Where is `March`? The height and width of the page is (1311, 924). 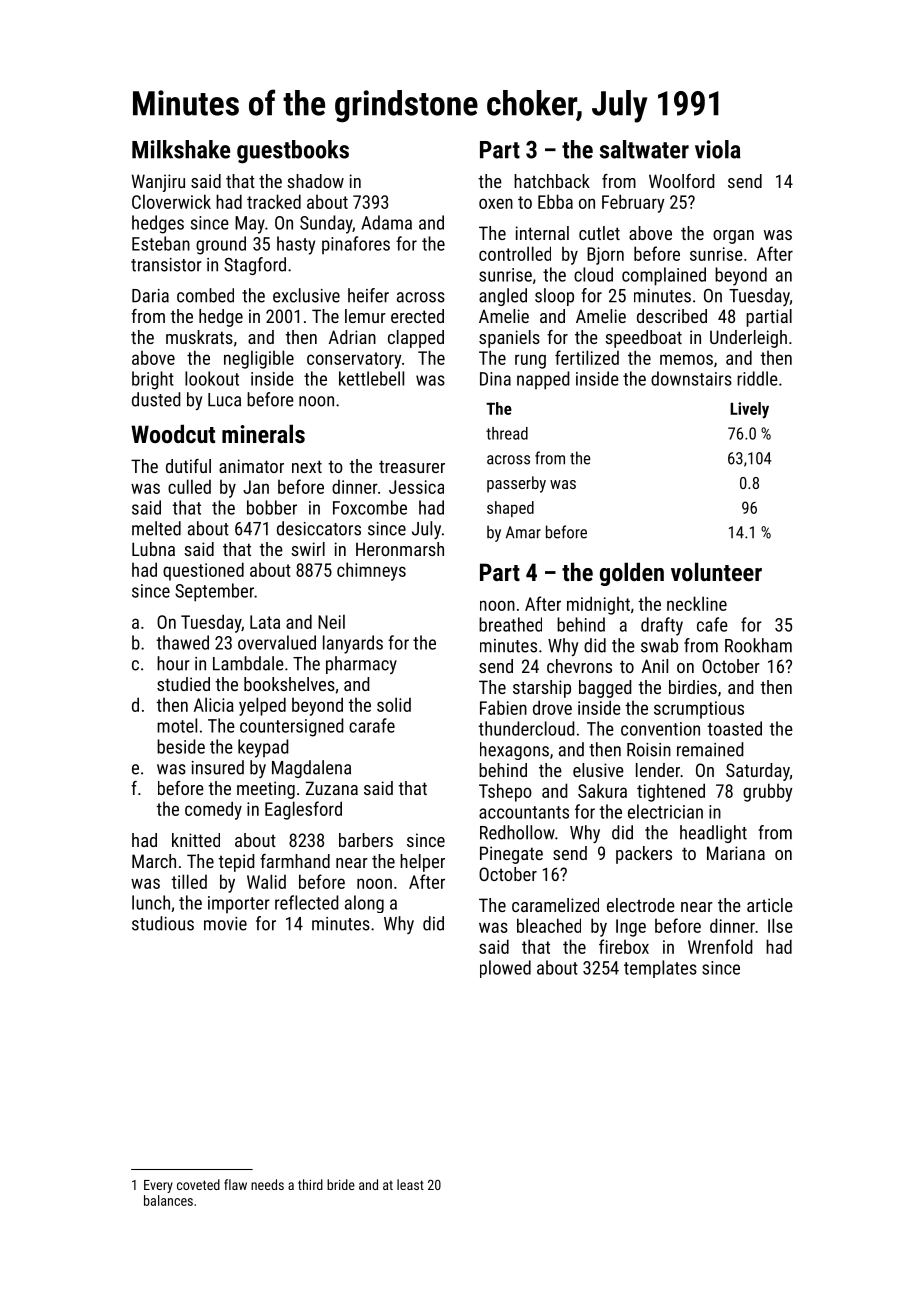
March is located at coordinates (154, 861).
